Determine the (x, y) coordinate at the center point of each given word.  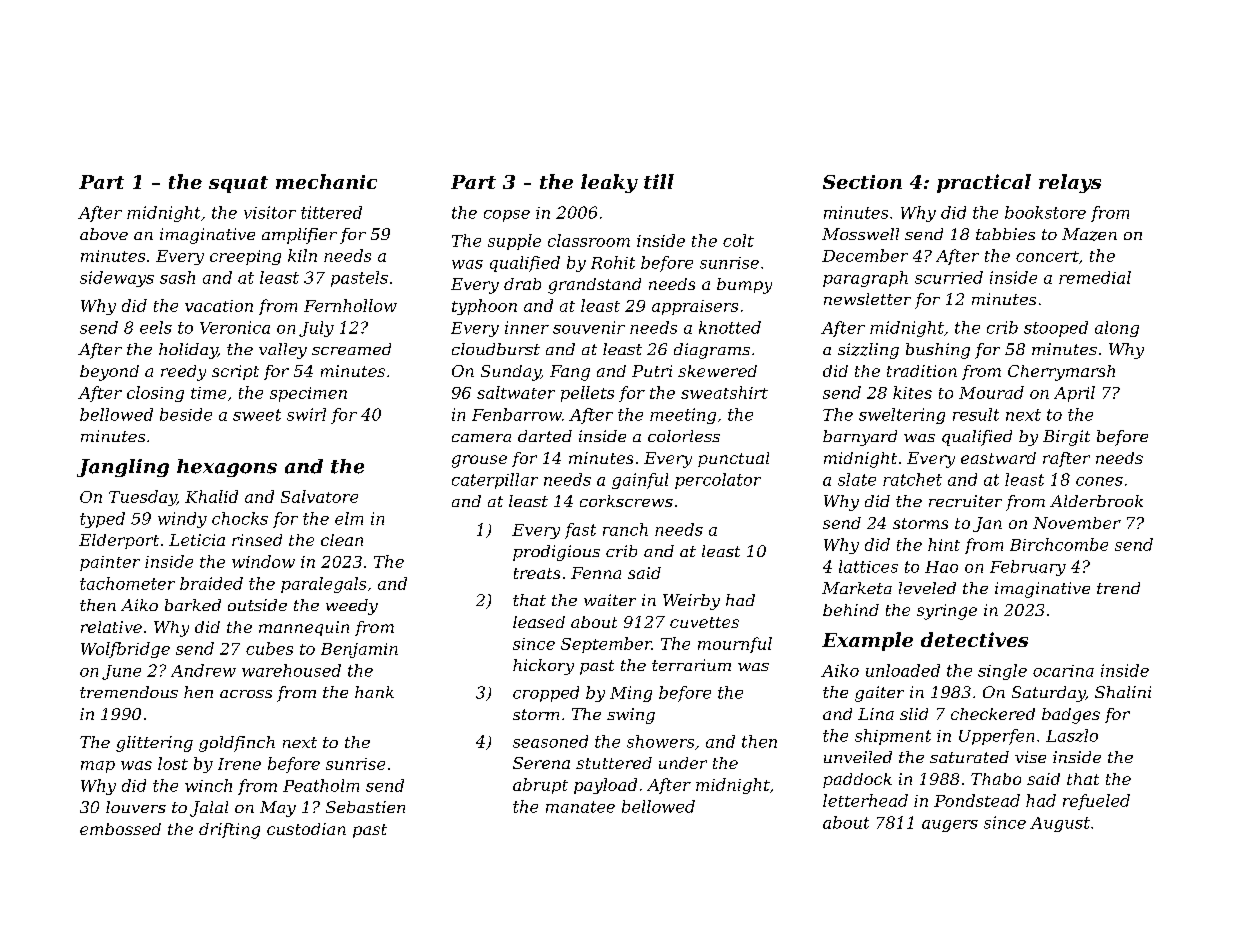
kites (912, 392)
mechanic (326, 181)
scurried (949, 277)
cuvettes (704, 622)
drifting (229, 831)
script (235, 372)
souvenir (589, 327)
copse (507, 216)
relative (111, 627)
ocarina (1063, 671)
